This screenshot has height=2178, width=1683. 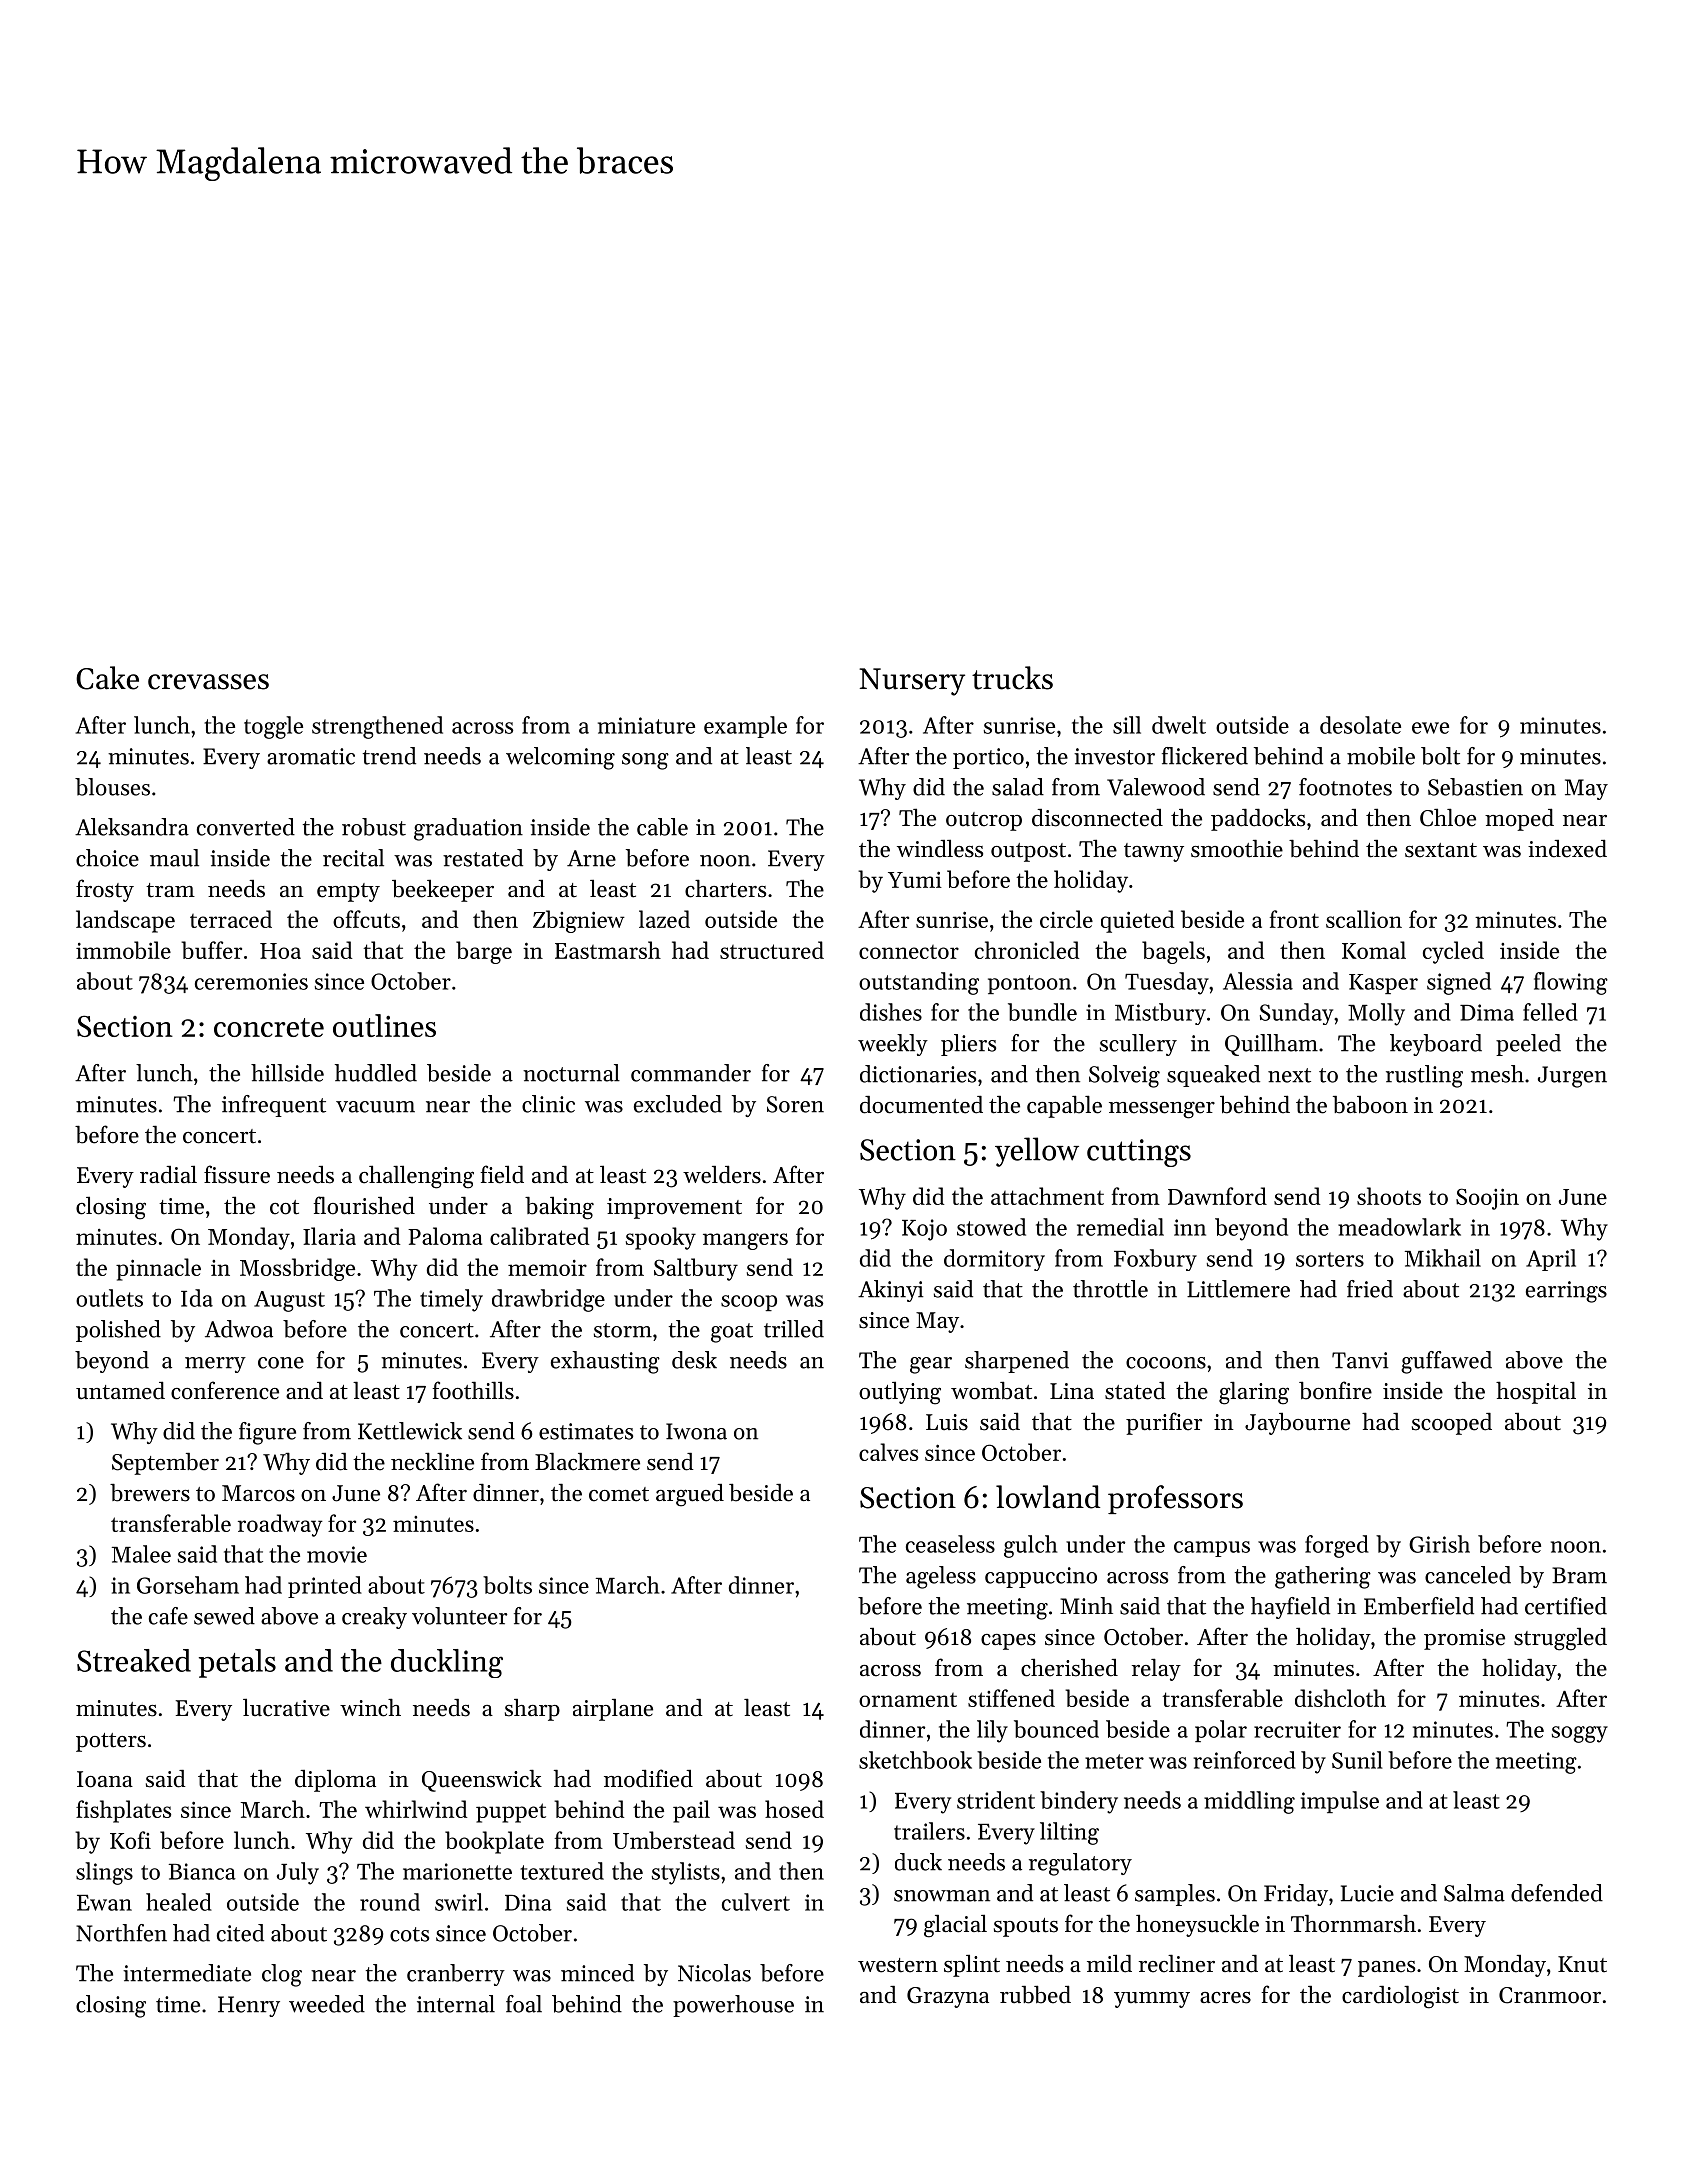 I want to click on toggle, so click(x=273, y=727).
